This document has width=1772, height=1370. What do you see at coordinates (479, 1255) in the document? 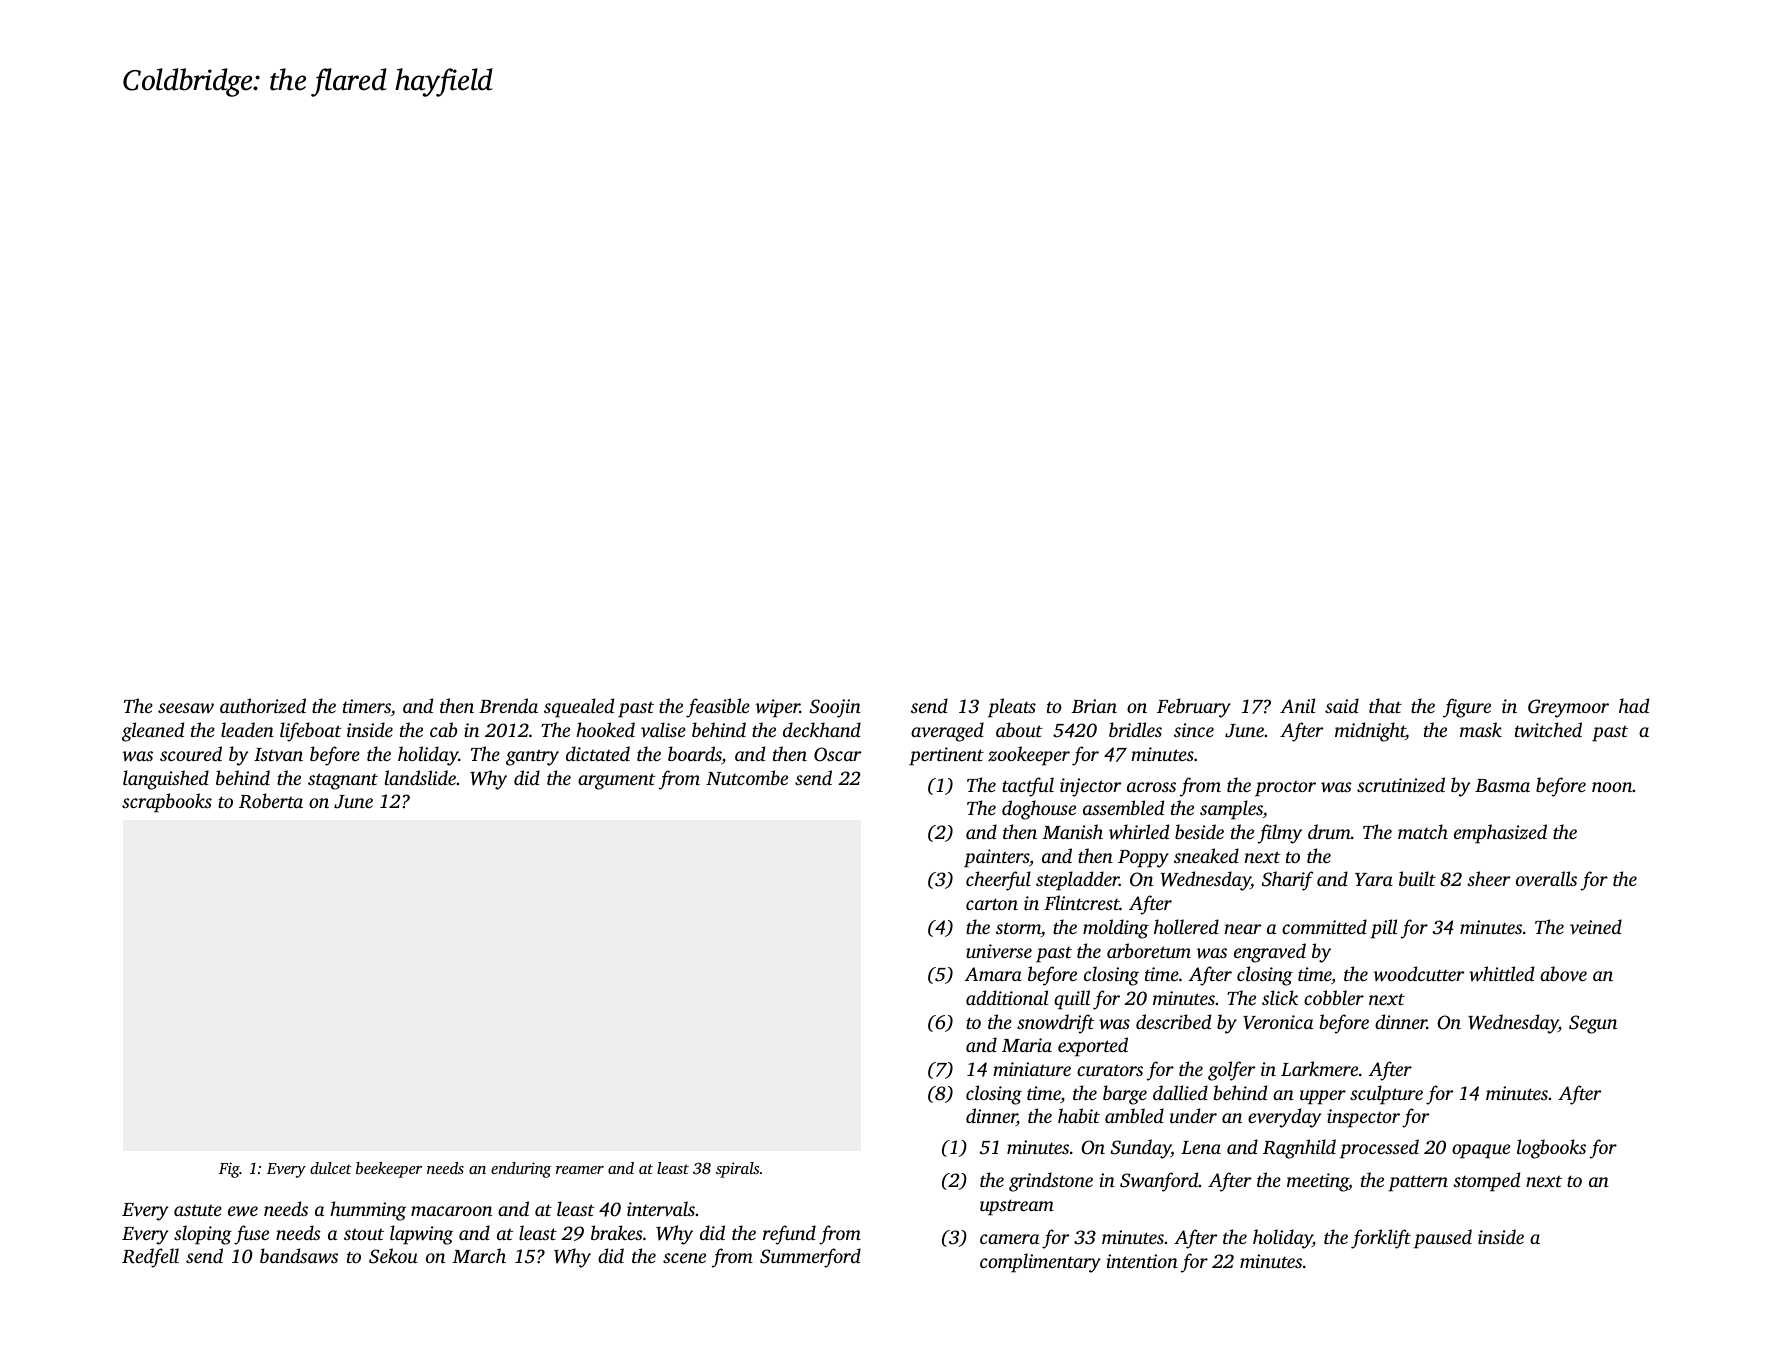
I see `March` at bounding box center [479, 1255].
